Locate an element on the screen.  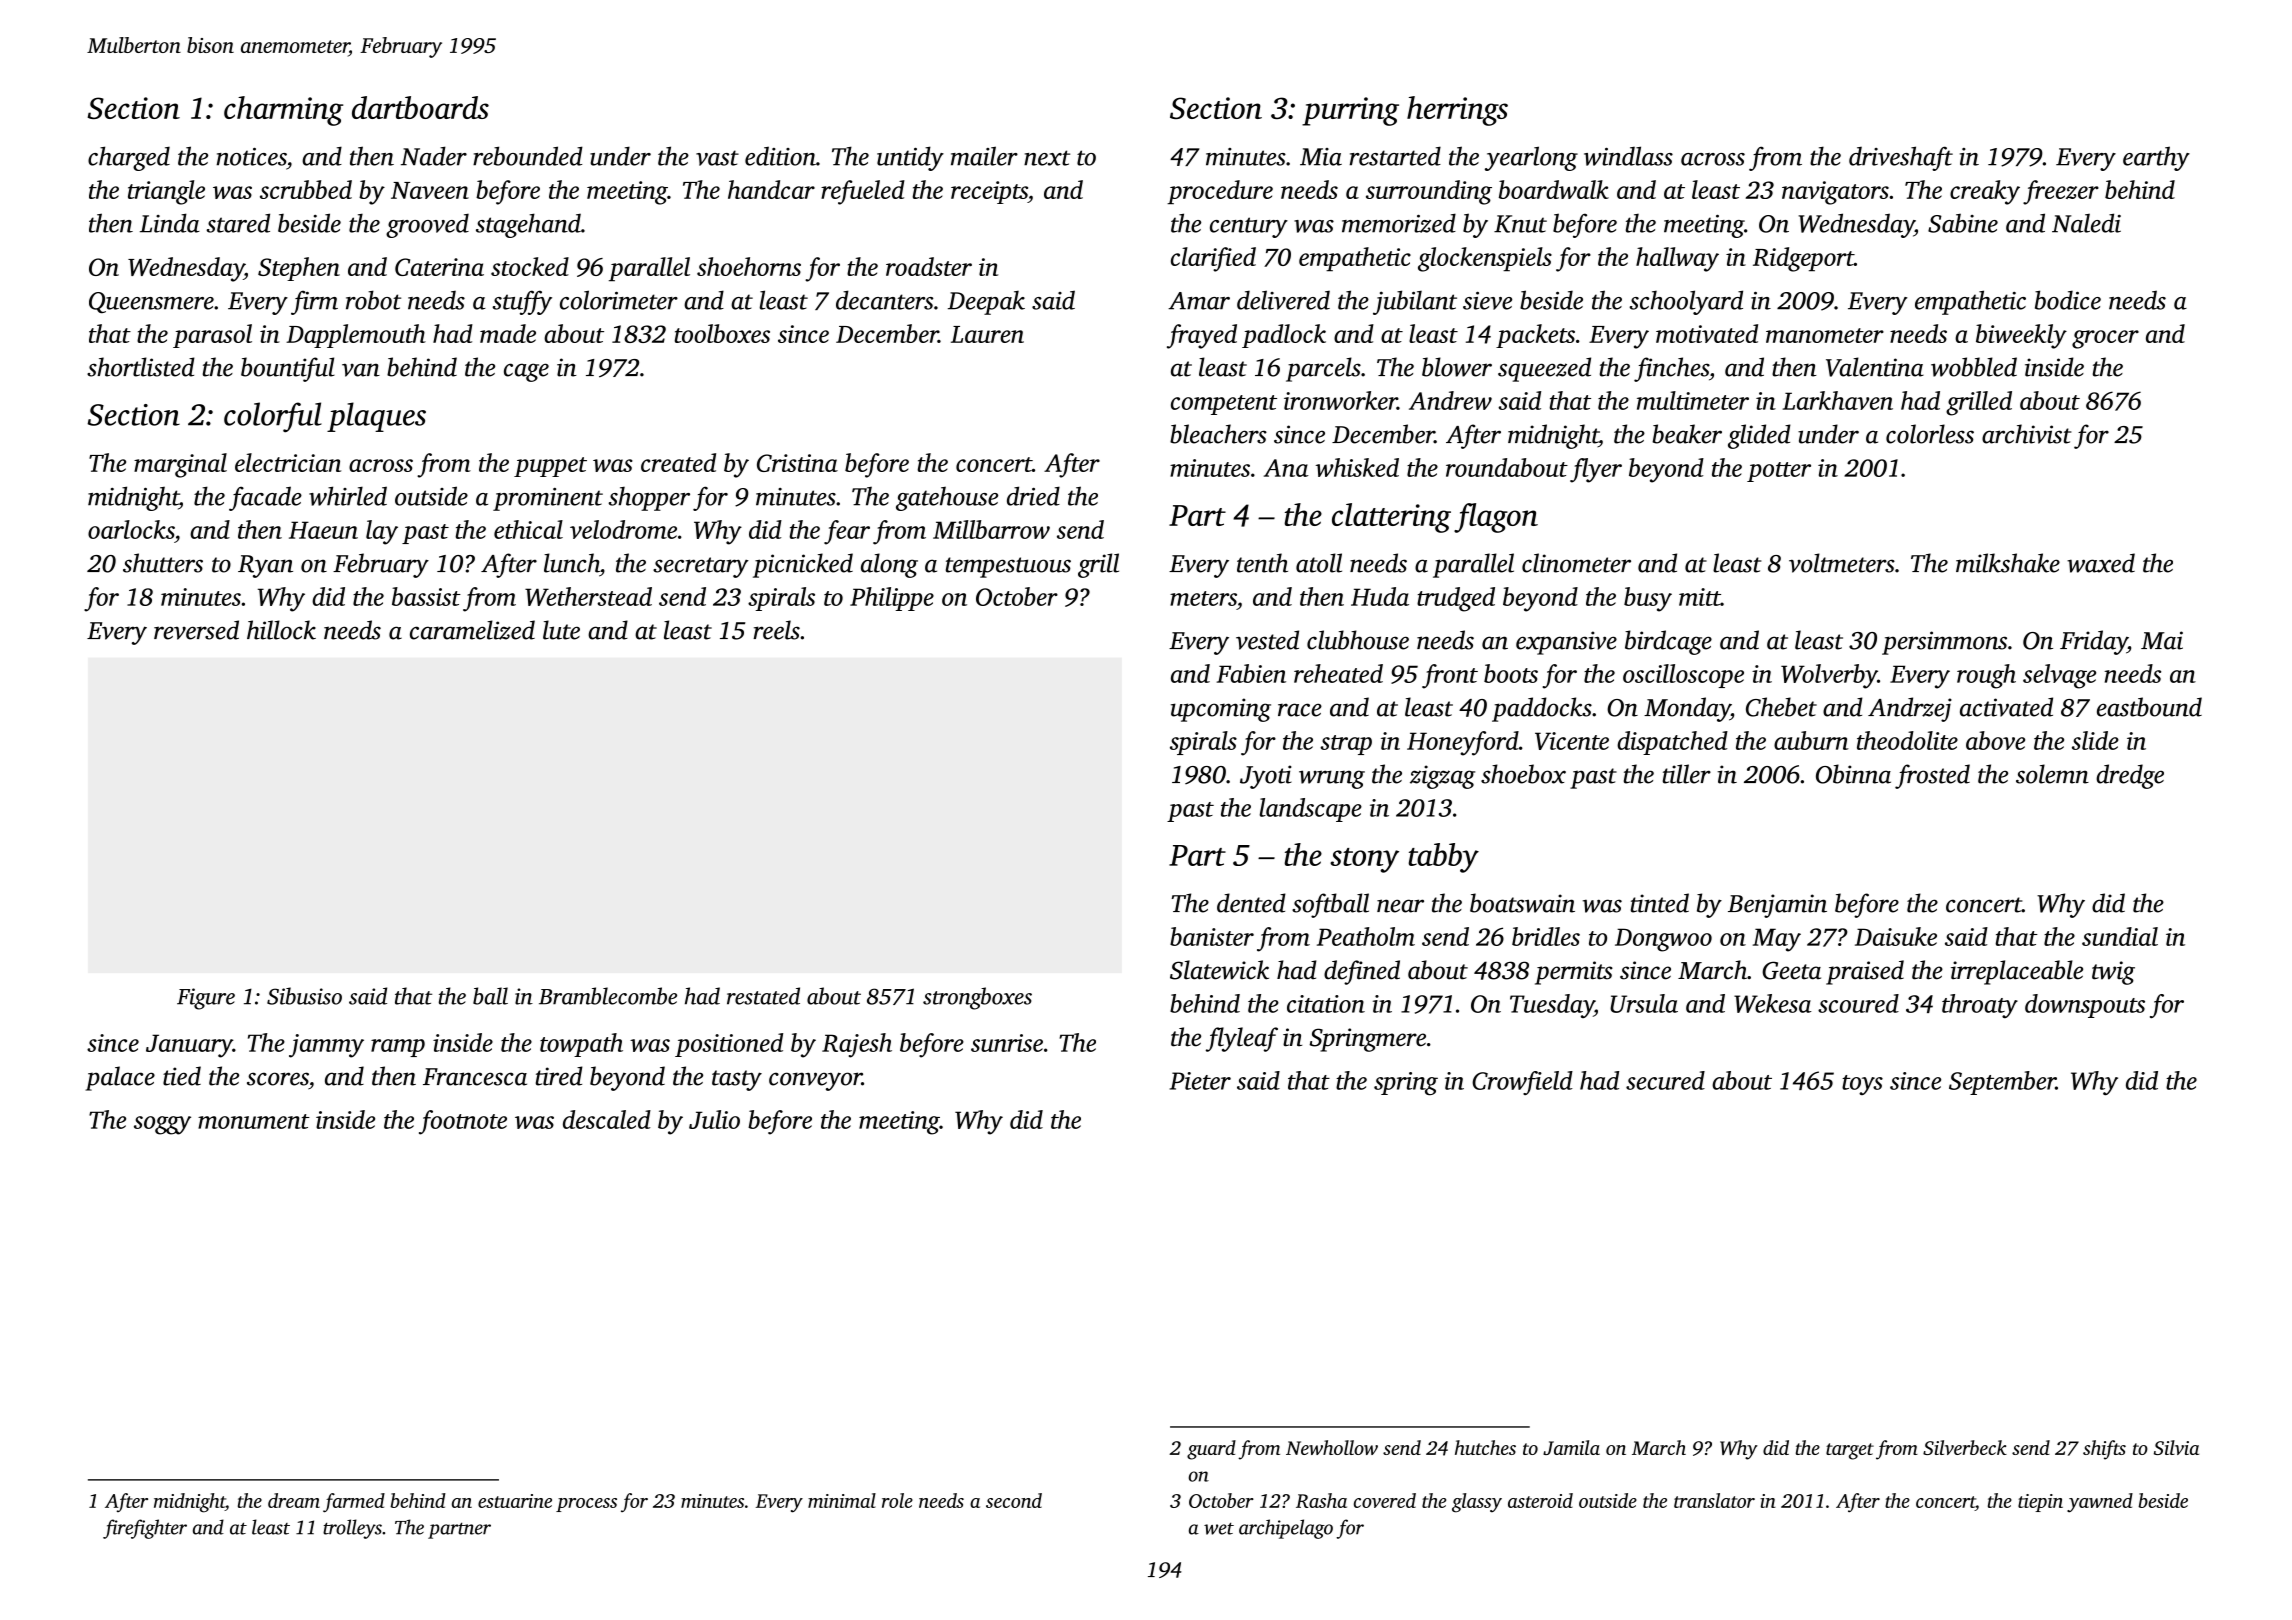
edition is located at coordinates (780, 156).
